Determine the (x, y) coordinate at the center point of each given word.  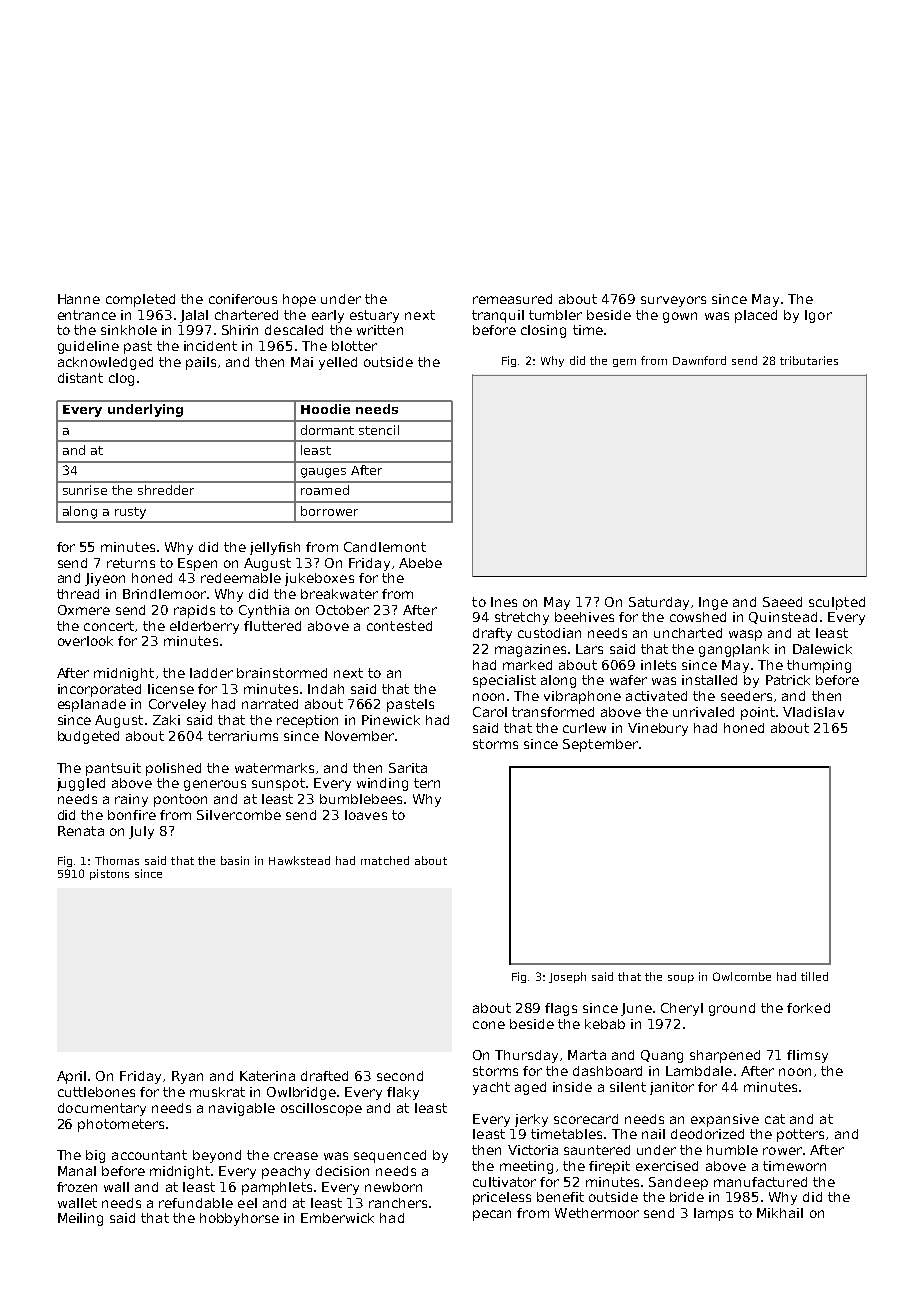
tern (427, 783)
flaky (403, 1093)
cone (489, 1025)
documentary (102, 1109)
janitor (672, 1088)
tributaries (809, 360)
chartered (246, 315)
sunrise (85, 490)
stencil (379, 430)
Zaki (166, 720)
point (758, 713)
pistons (109, 874)
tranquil (498, 316)
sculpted (837, 603)
